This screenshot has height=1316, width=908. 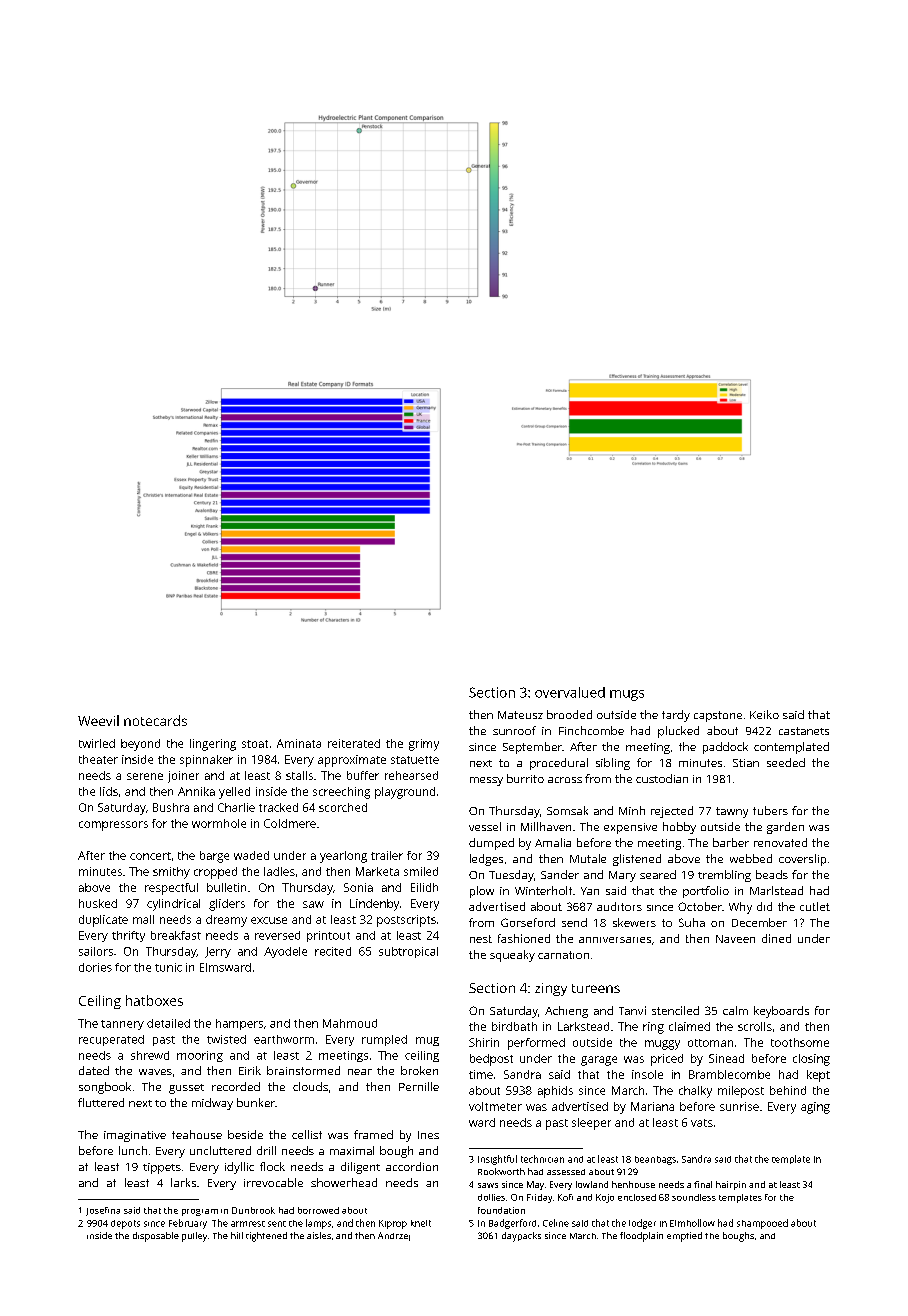 I want to click on voltmeter, so click(x=495, y=1106).
